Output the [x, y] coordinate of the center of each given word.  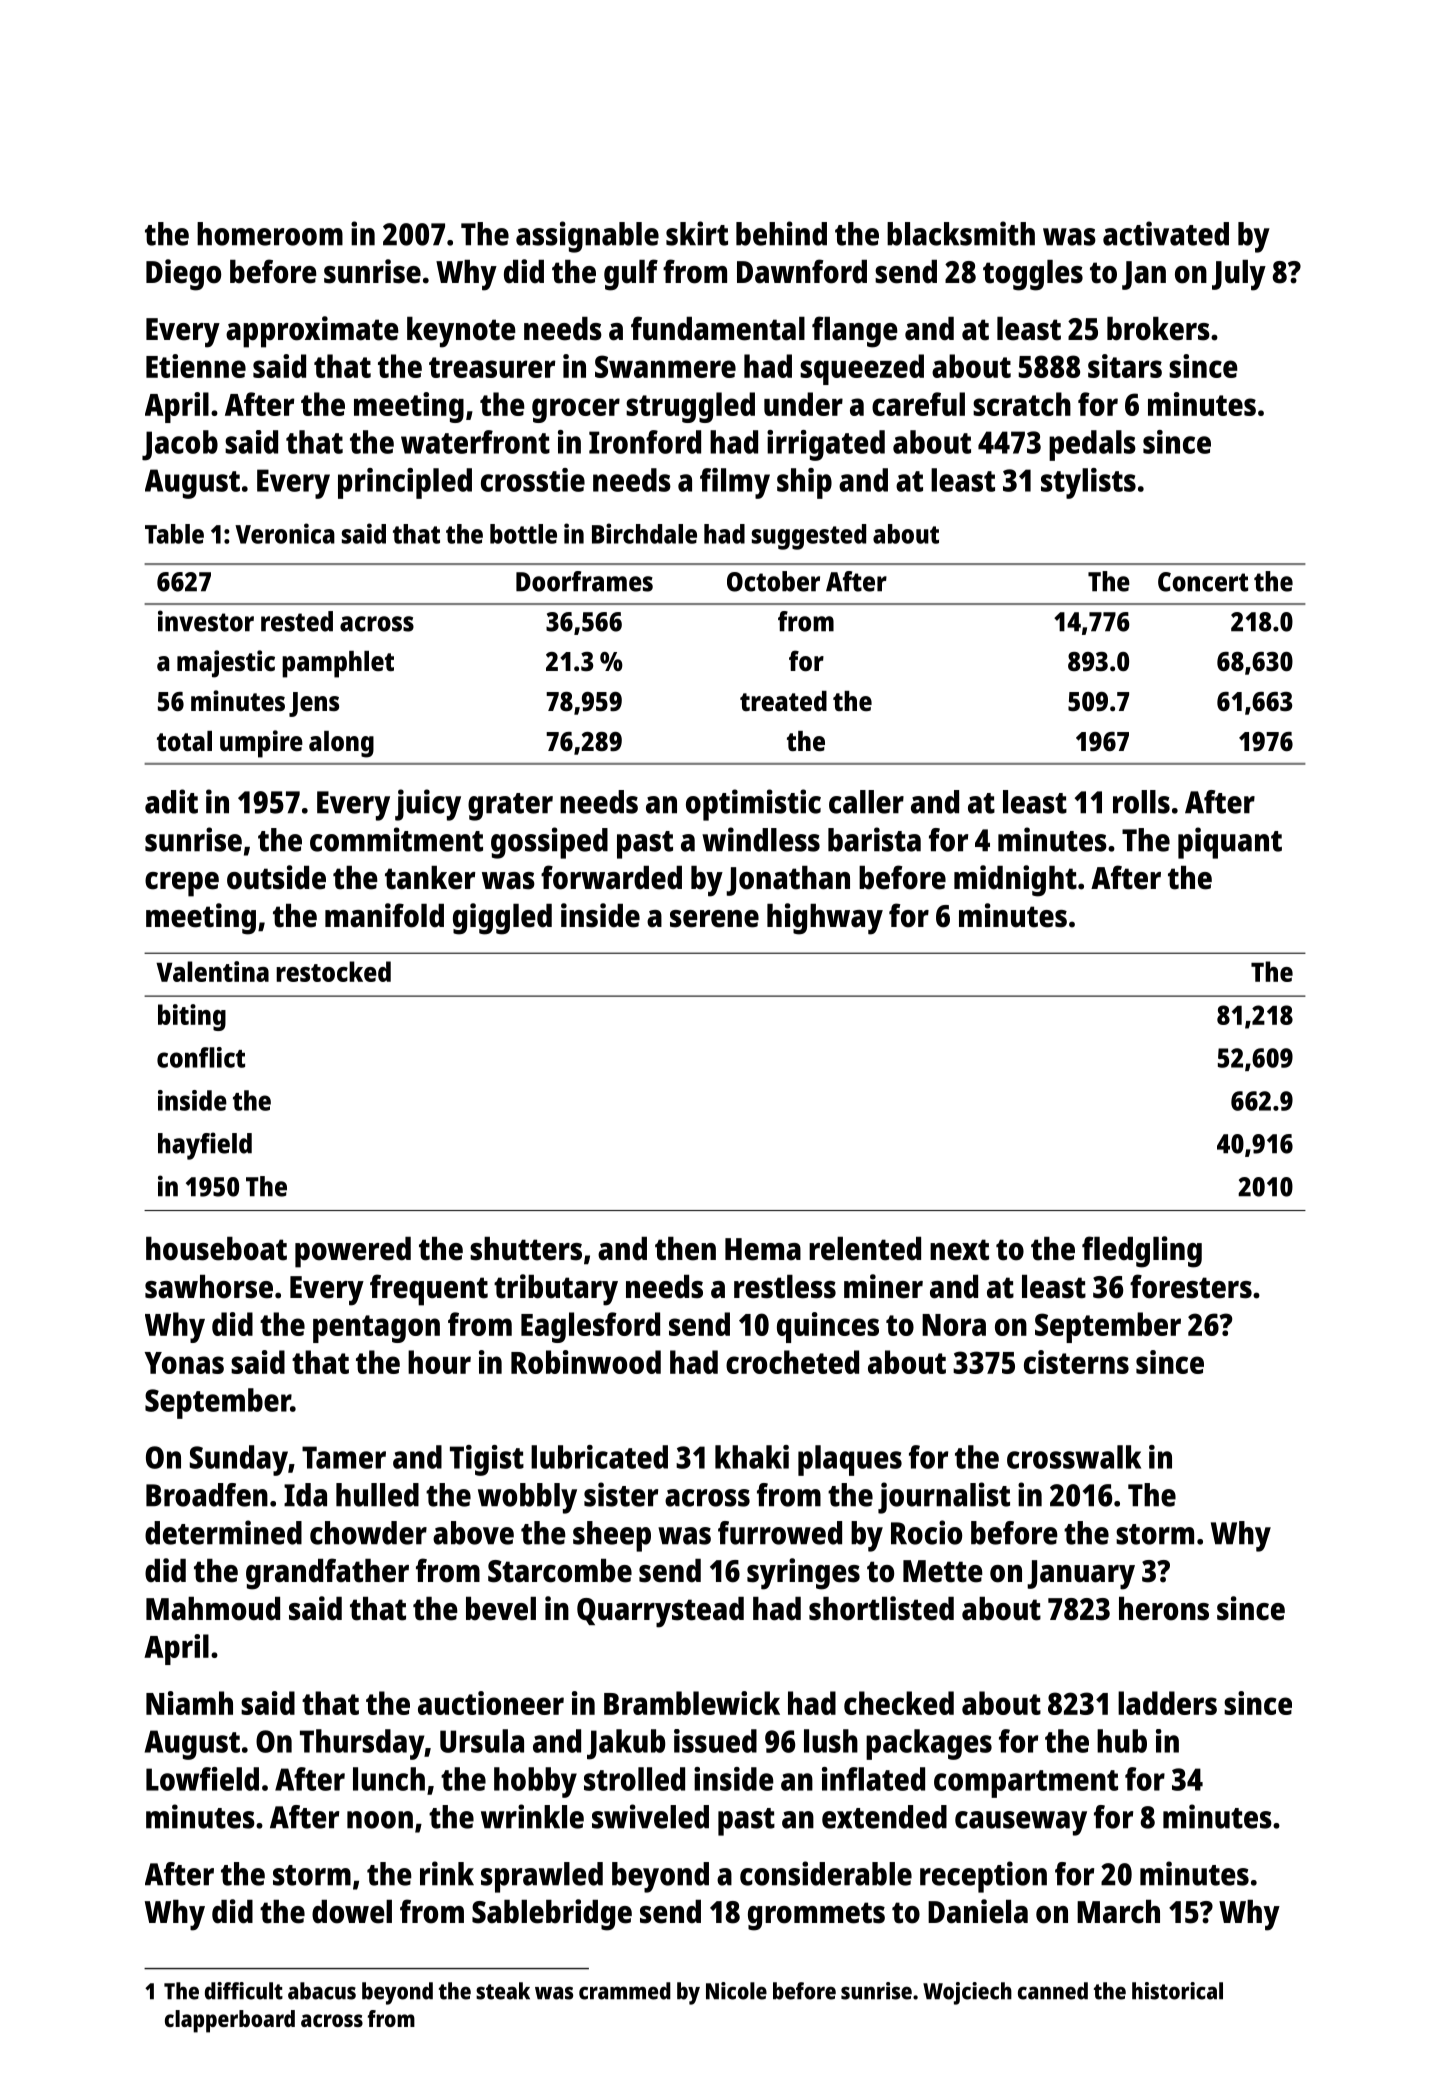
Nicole [736, 1991]
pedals [1092, 445]
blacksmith [961, 233]
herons [1164, 1609]
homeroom [270, 234]
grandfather [327, 1574]
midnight [1015, 881]
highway [825, 919]
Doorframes [584, 581]
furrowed [780, 1533]
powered [353, 1252]
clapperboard [230, 2021]
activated [1166, 233]
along [341, 744]
